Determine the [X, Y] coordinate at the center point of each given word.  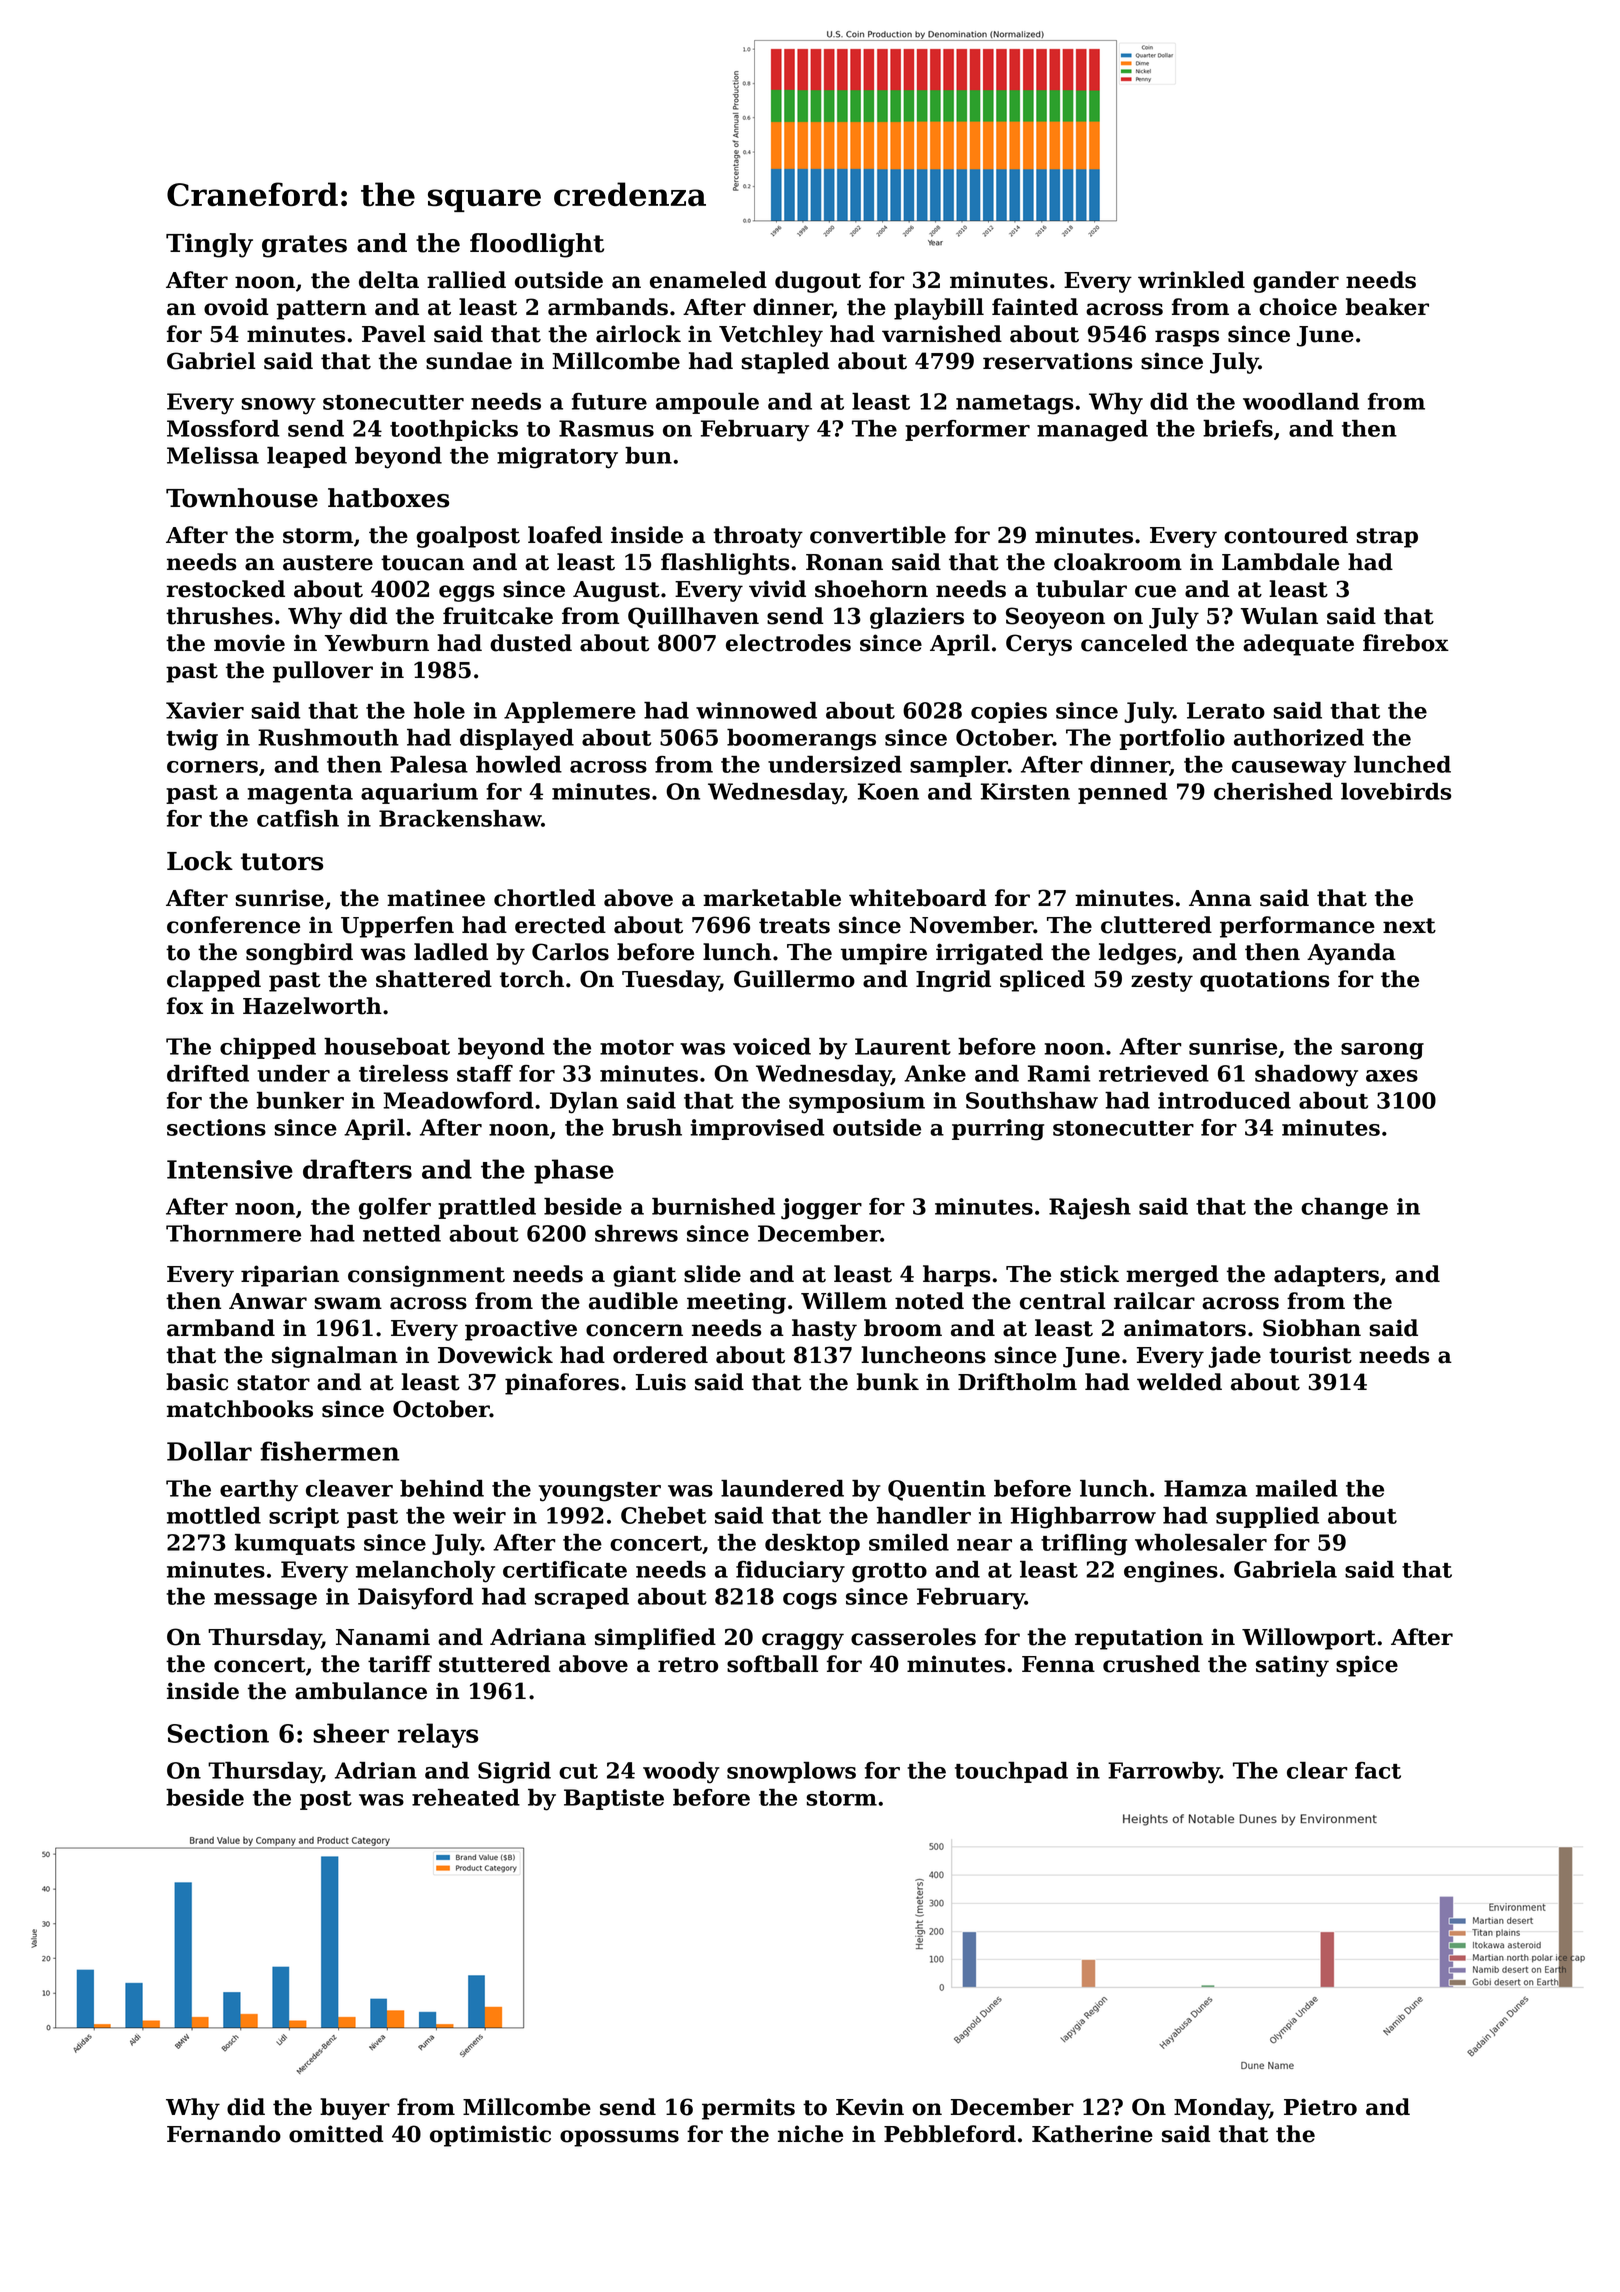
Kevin [870, 2107]
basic [197, 1382]
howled [519, 764]
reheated [466, 1797]
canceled [1134, 643]
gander [1296, 282]
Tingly [209, 245]
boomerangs [801, 740]
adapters [1326, 1276]
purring [998, 1130]
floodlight [537, 245]
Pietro [1320, 2107]
